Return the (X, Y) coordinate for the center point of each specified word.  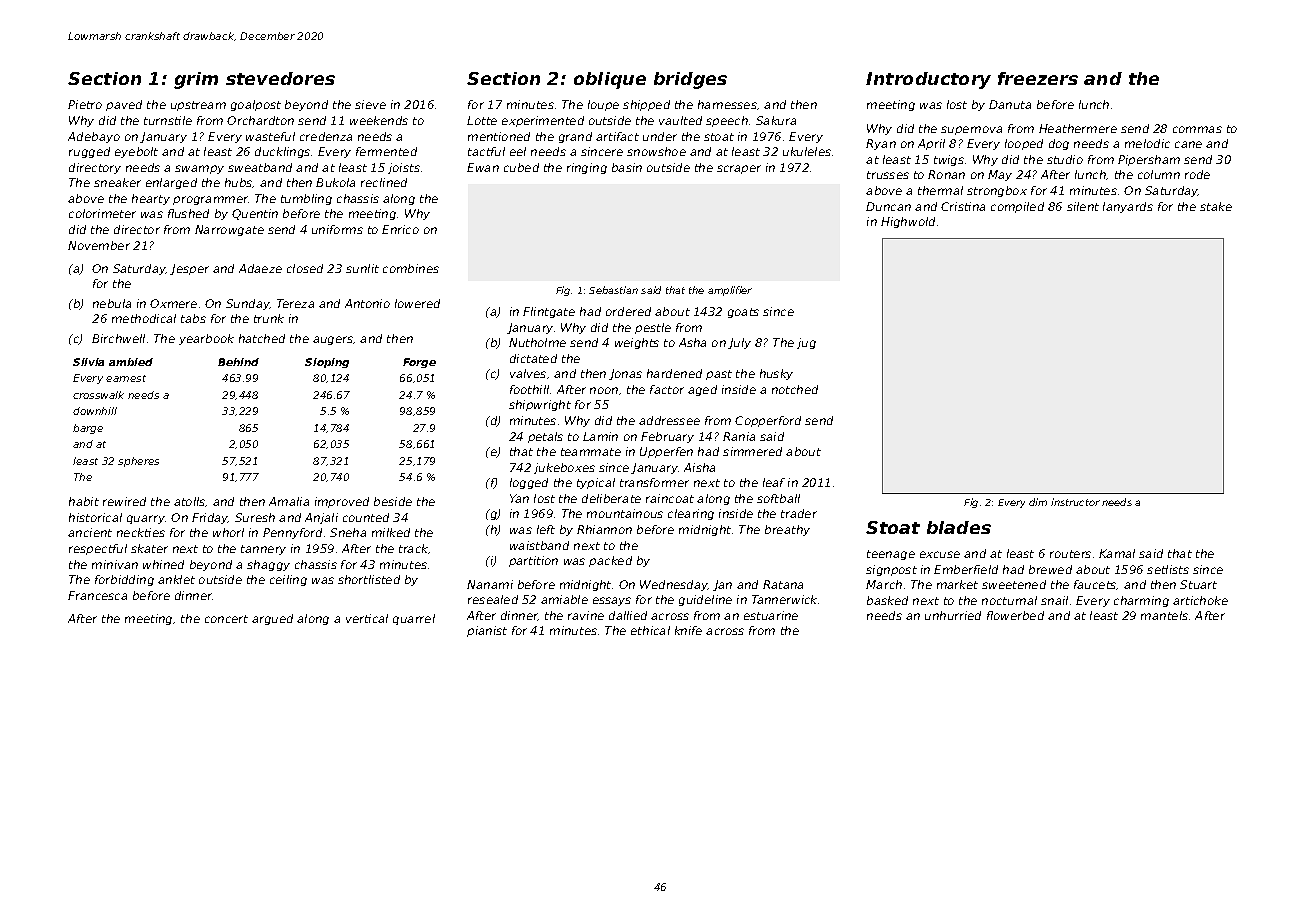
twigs (949, 160)
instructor (1075, 502)
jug (806, 343)
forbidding (124, 580)
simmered (752, 451)
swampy (199, 169)
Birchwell (118, 338)
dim (1038, 502)
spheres (138, 462)
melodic (1147, 143)
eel (518, 151)
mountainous (625, 513)
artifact (617, 136)
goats (743, 313)
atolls (190, 502)
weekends (379, 120)
